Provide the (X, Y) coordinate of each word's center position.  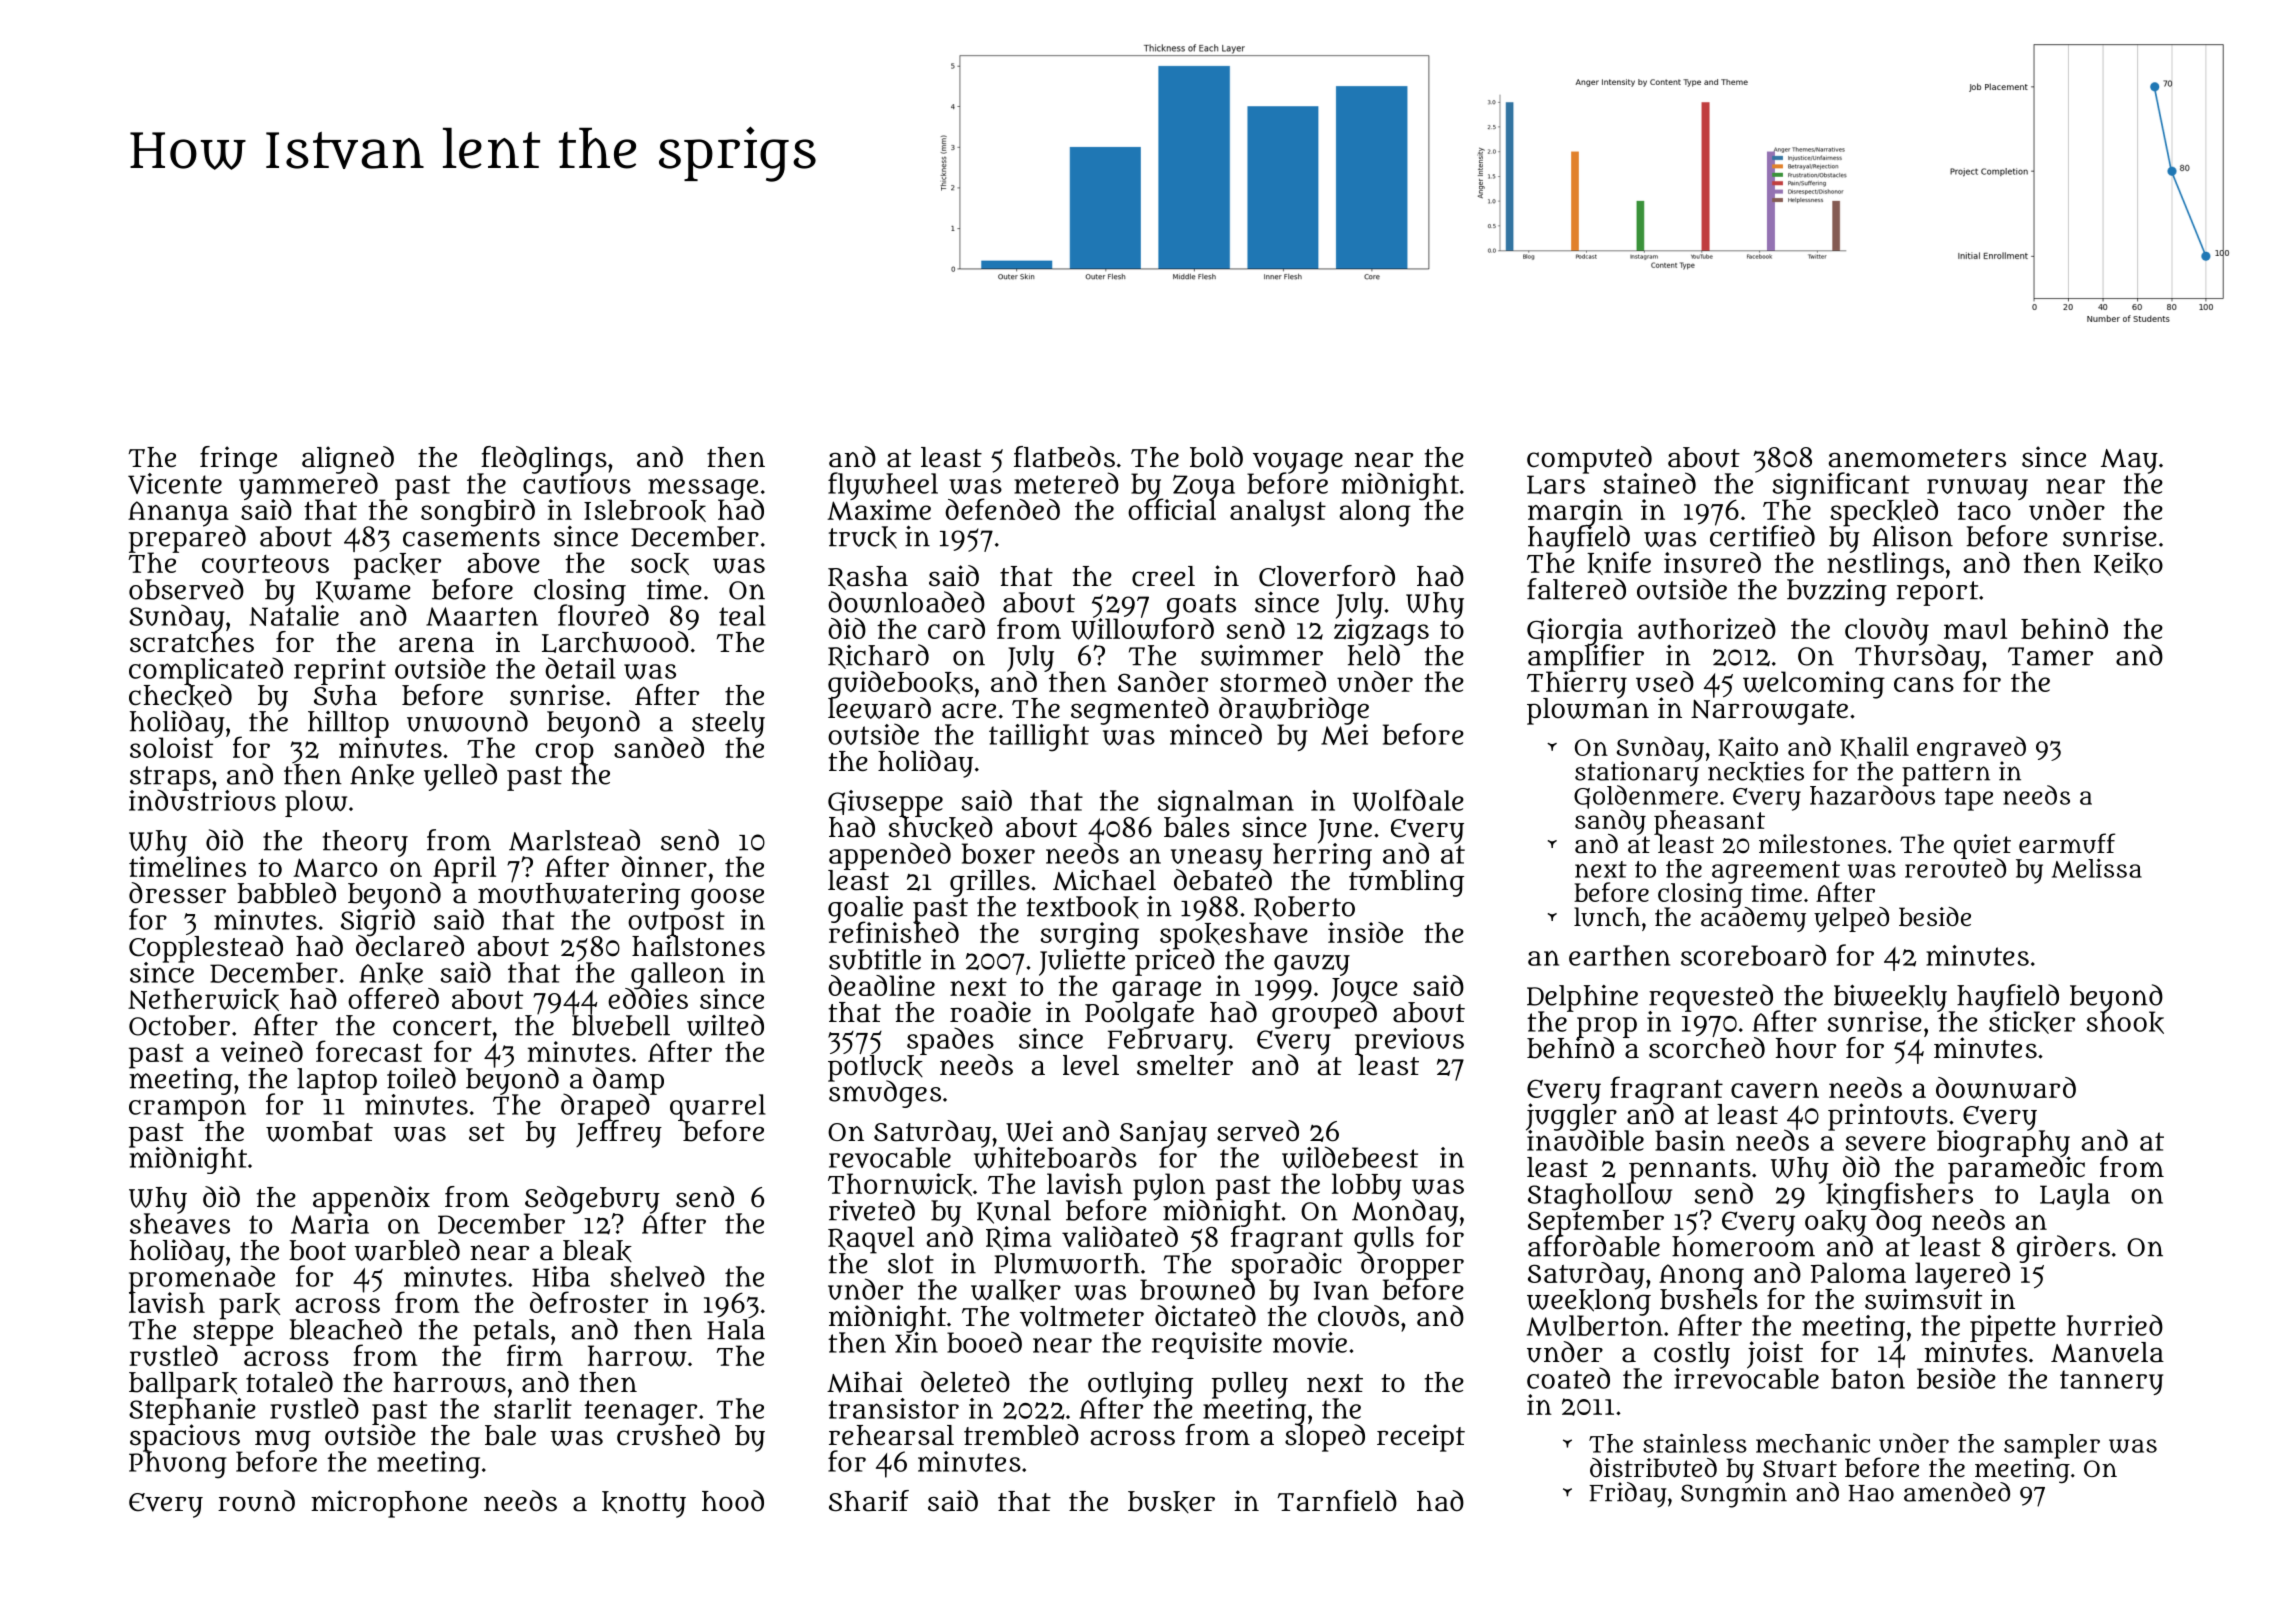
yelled (460, 777)
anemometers (1917, 458)
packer (397, 566)
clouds (1358, 1316)
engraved (1971, 749)
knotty (644, 1504)
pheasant (1709, 822)
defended (1002, 509)
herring (1322, 856)
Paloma (1858, 1272)
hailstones (698, 946)
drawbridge (1294, 710)
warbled (407, 1250)
